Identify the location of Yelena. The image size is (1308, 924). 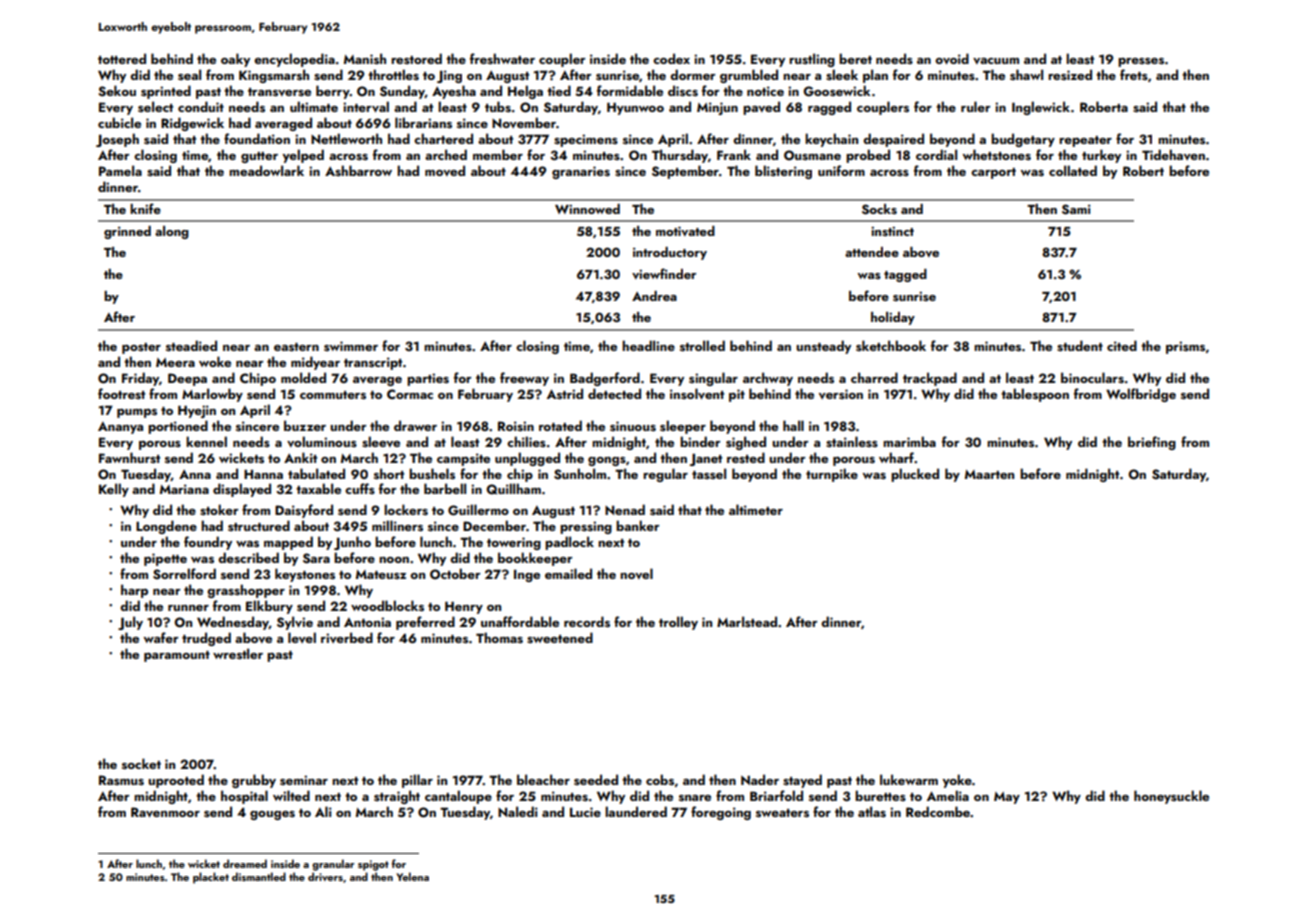
(412, 876).
